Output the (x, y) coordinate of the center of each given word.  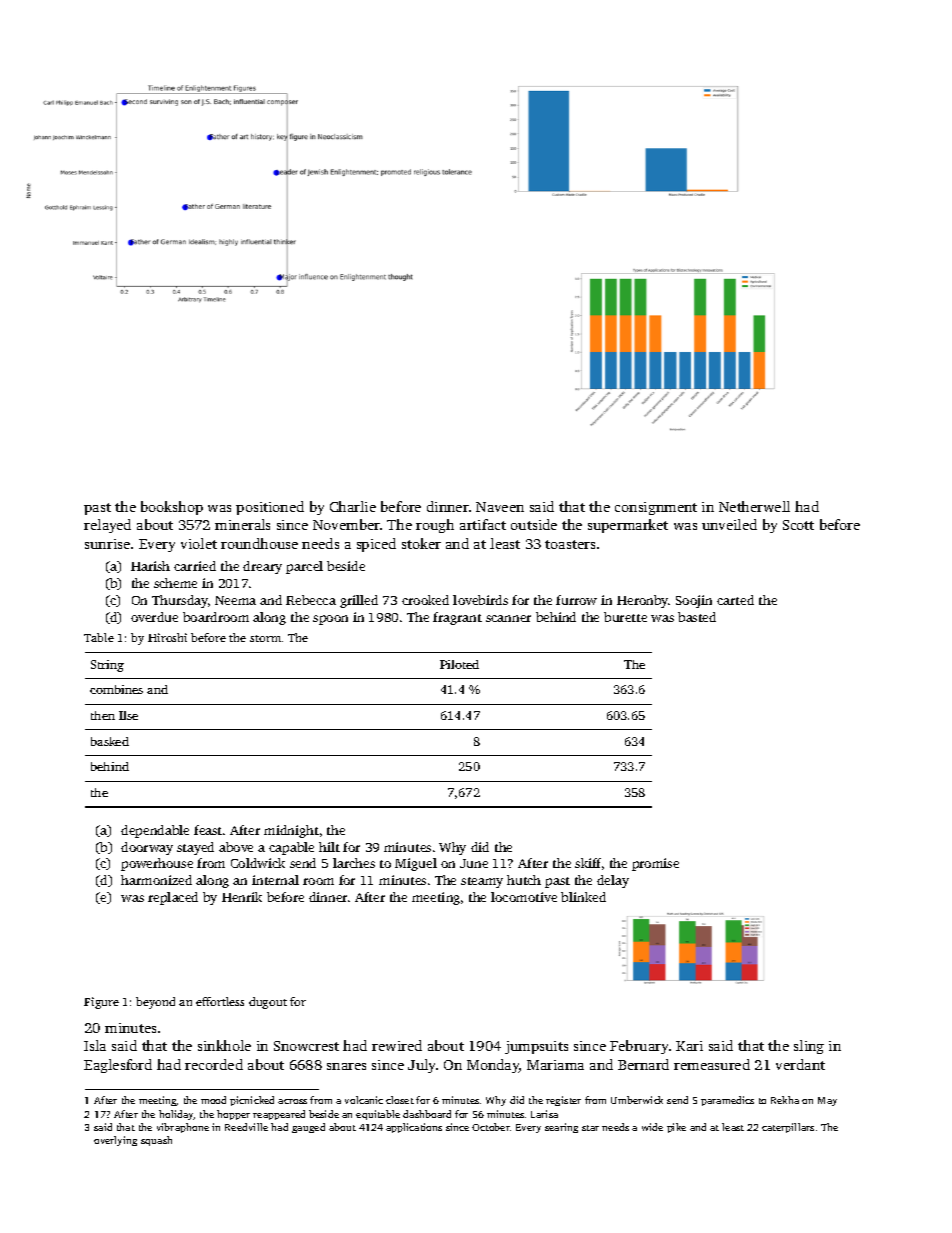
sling (809, 1047)
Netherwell (754, 506)
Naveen (500, 507)
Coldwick (258, 863)
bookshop (172, 508)
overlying (115, 1141)
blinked (583, 897)
